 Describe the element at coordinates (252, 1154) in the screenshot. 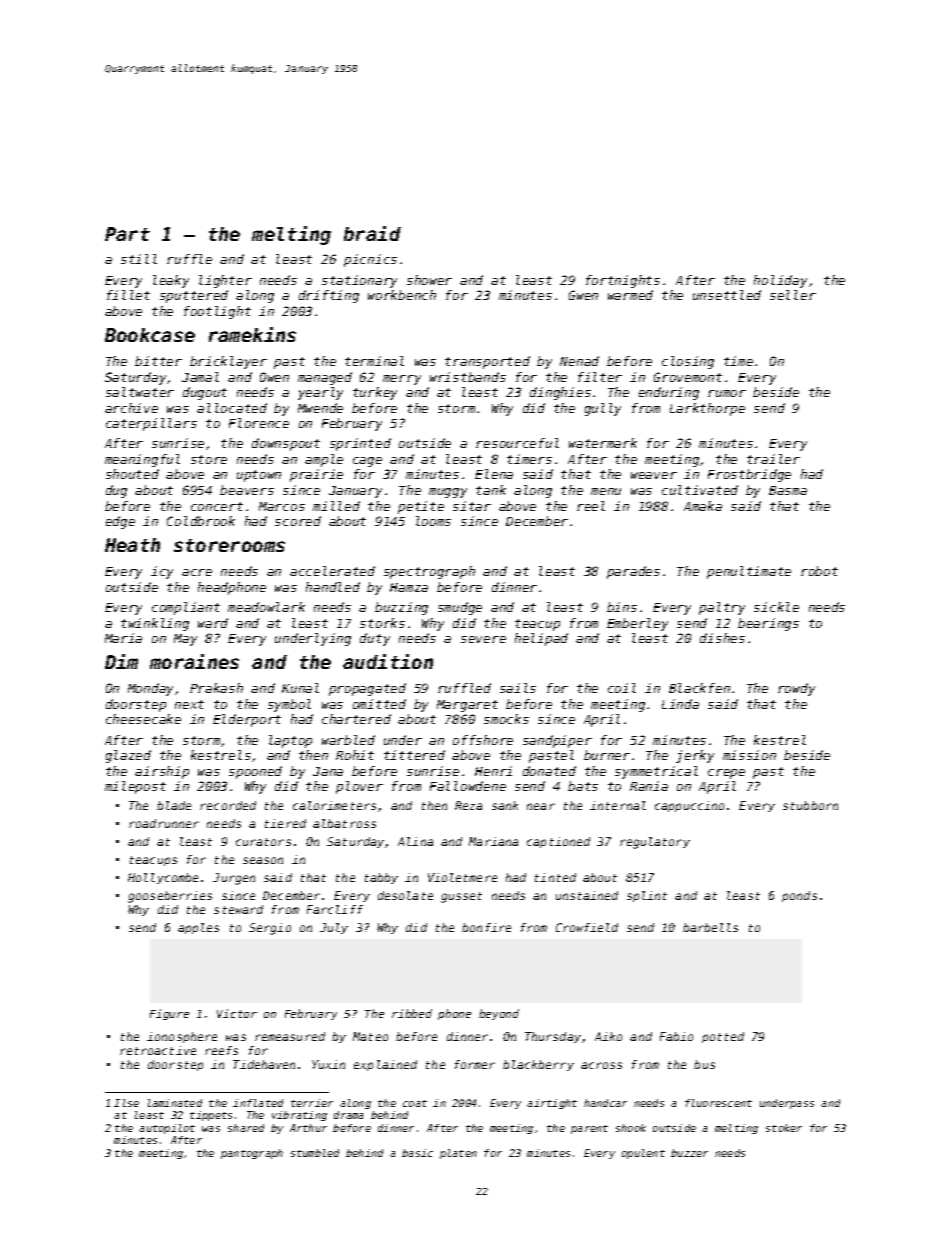

I see `pantograph` at that location.
